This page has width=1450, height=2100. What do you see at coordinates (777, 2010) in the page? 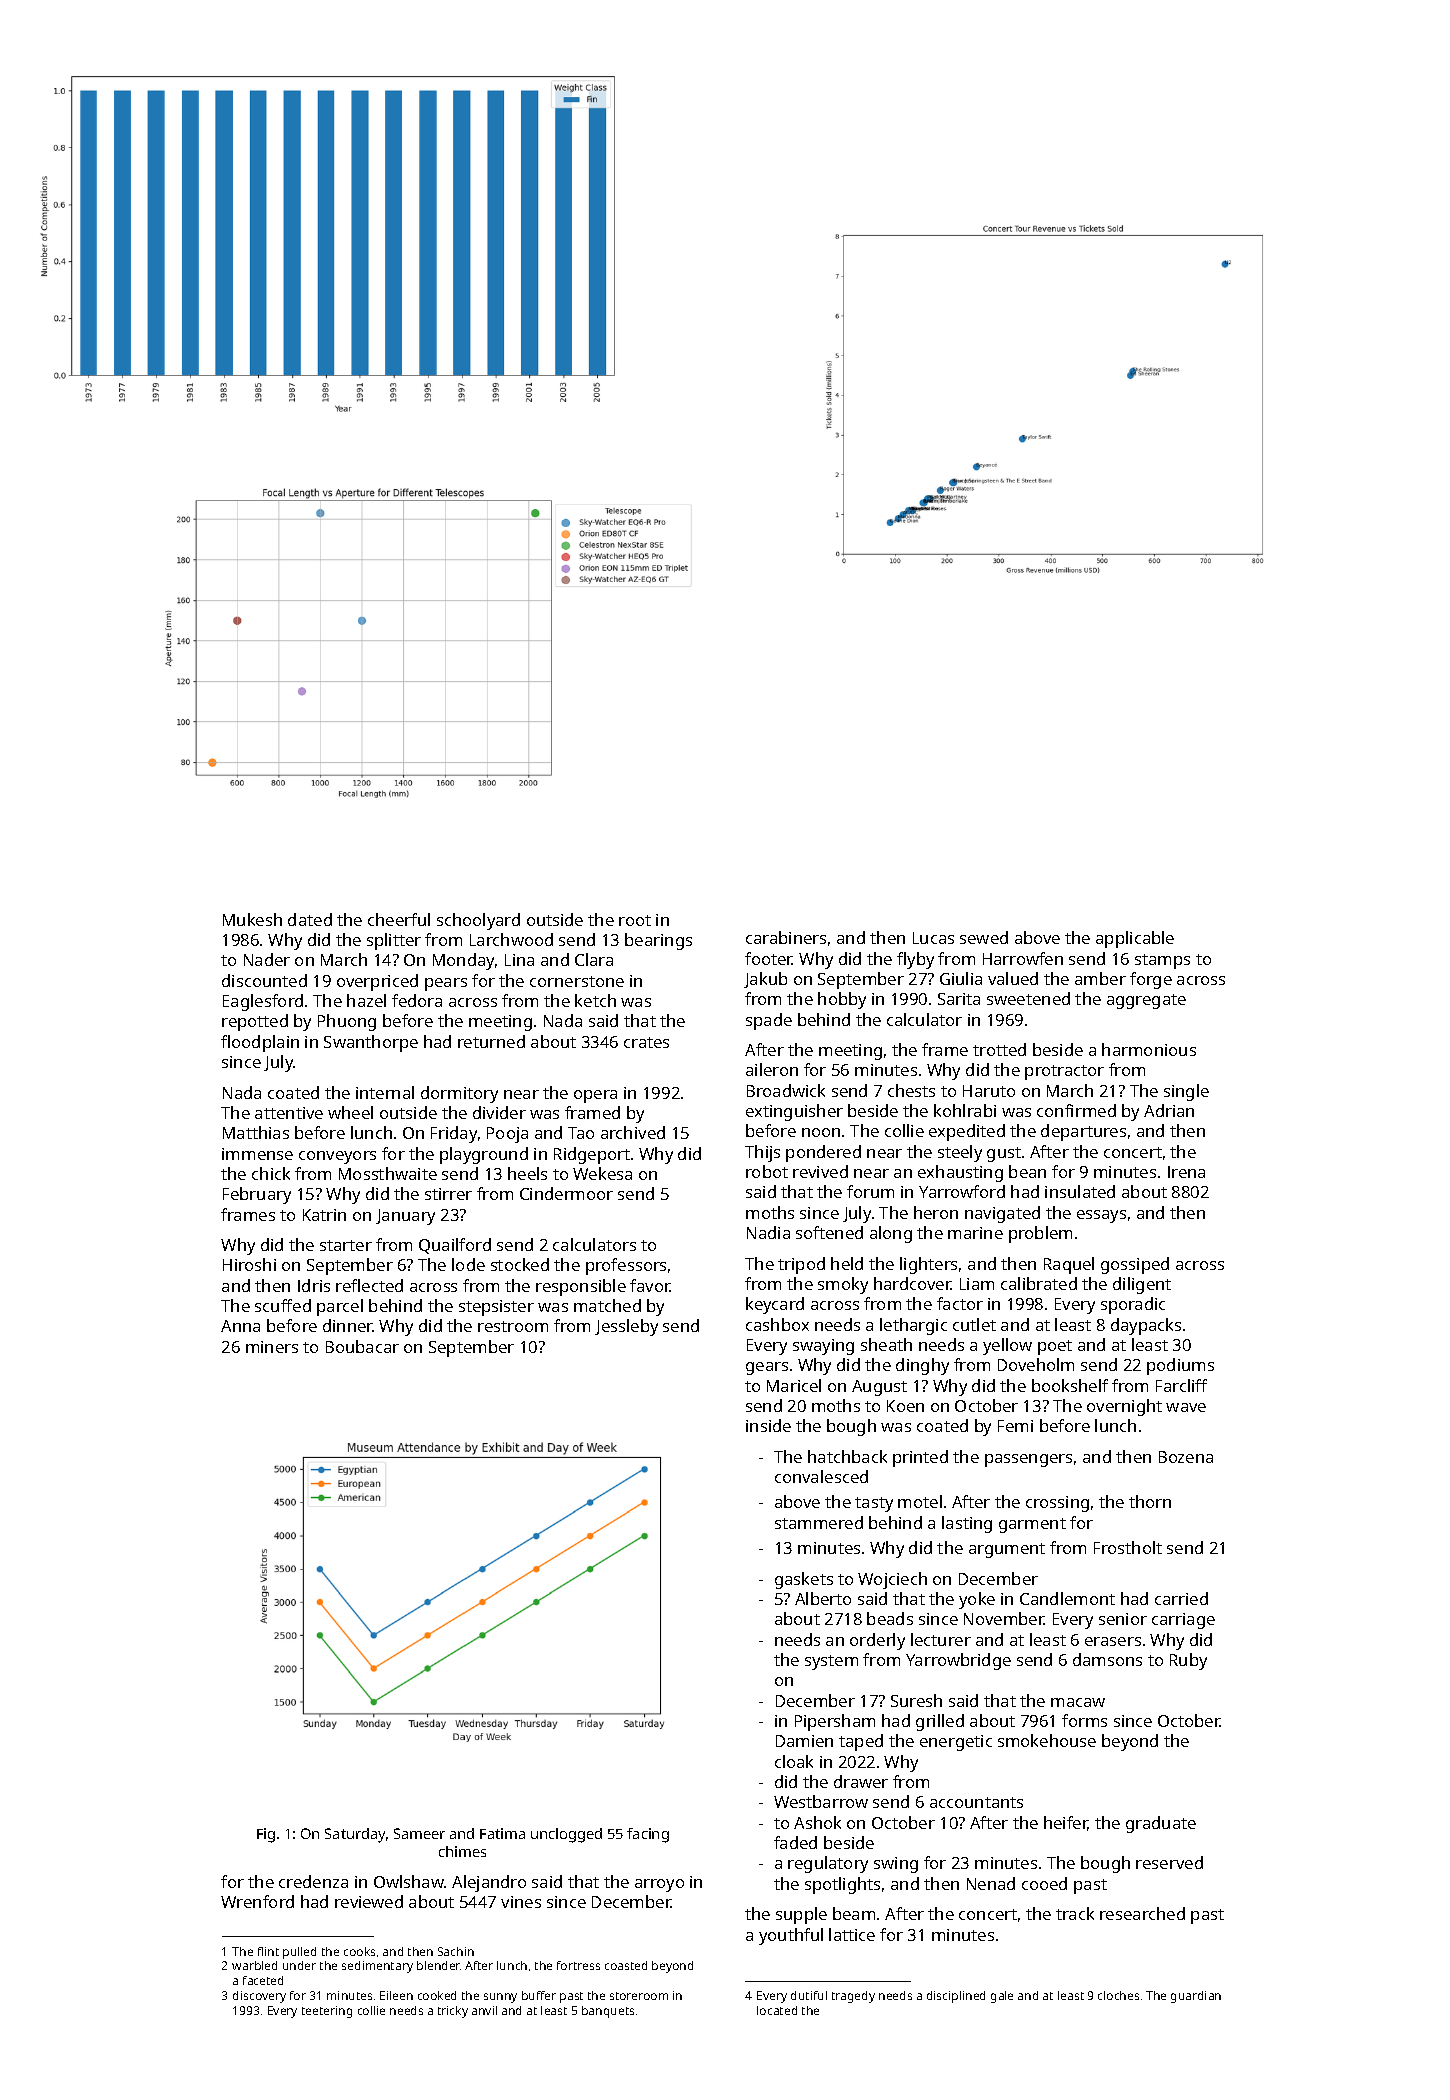
I see `located` at bounding box center [777, 2010].
